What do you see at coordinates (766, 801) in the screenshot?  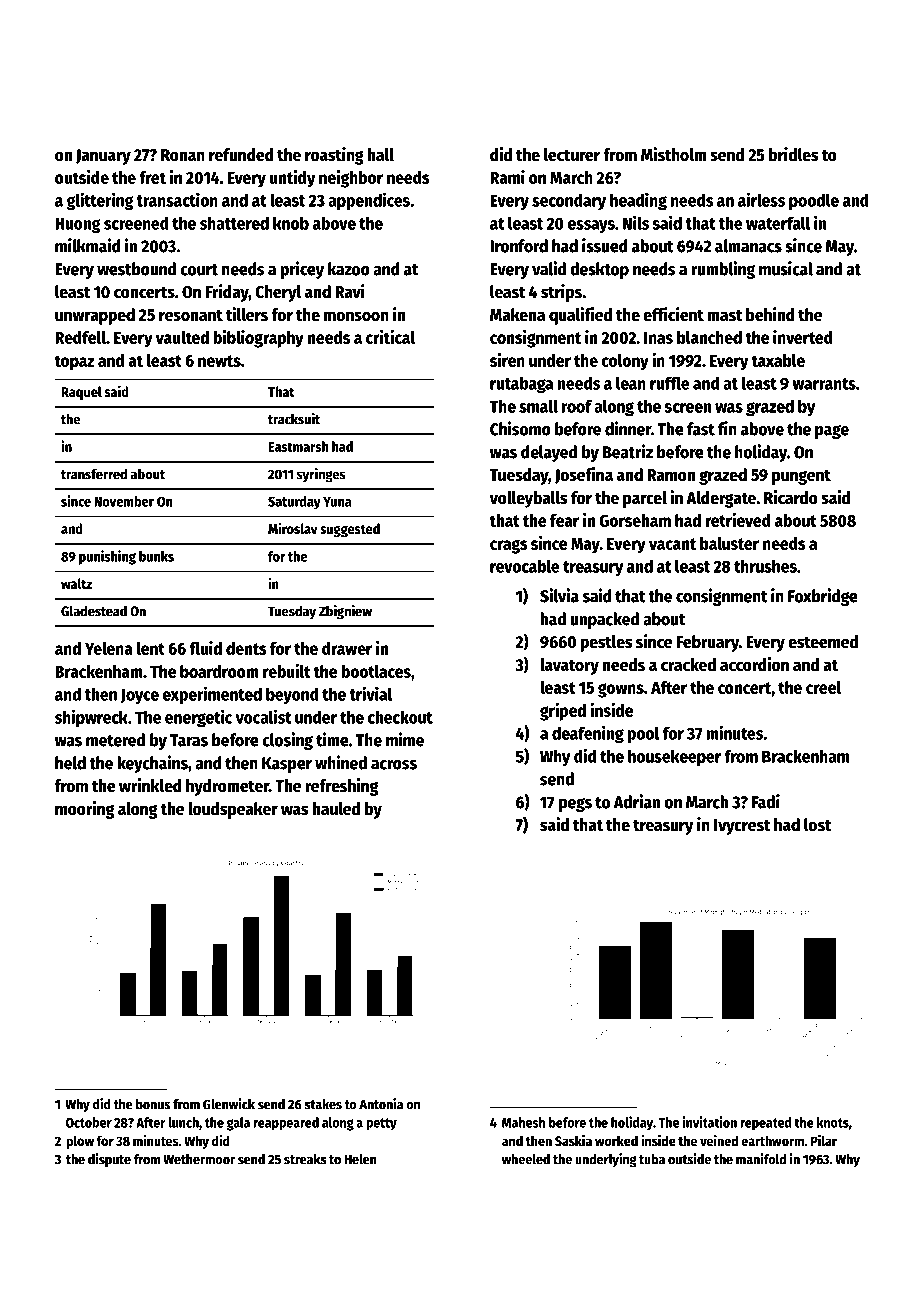 I see `Fadi` at bounding box center [766, 801].
